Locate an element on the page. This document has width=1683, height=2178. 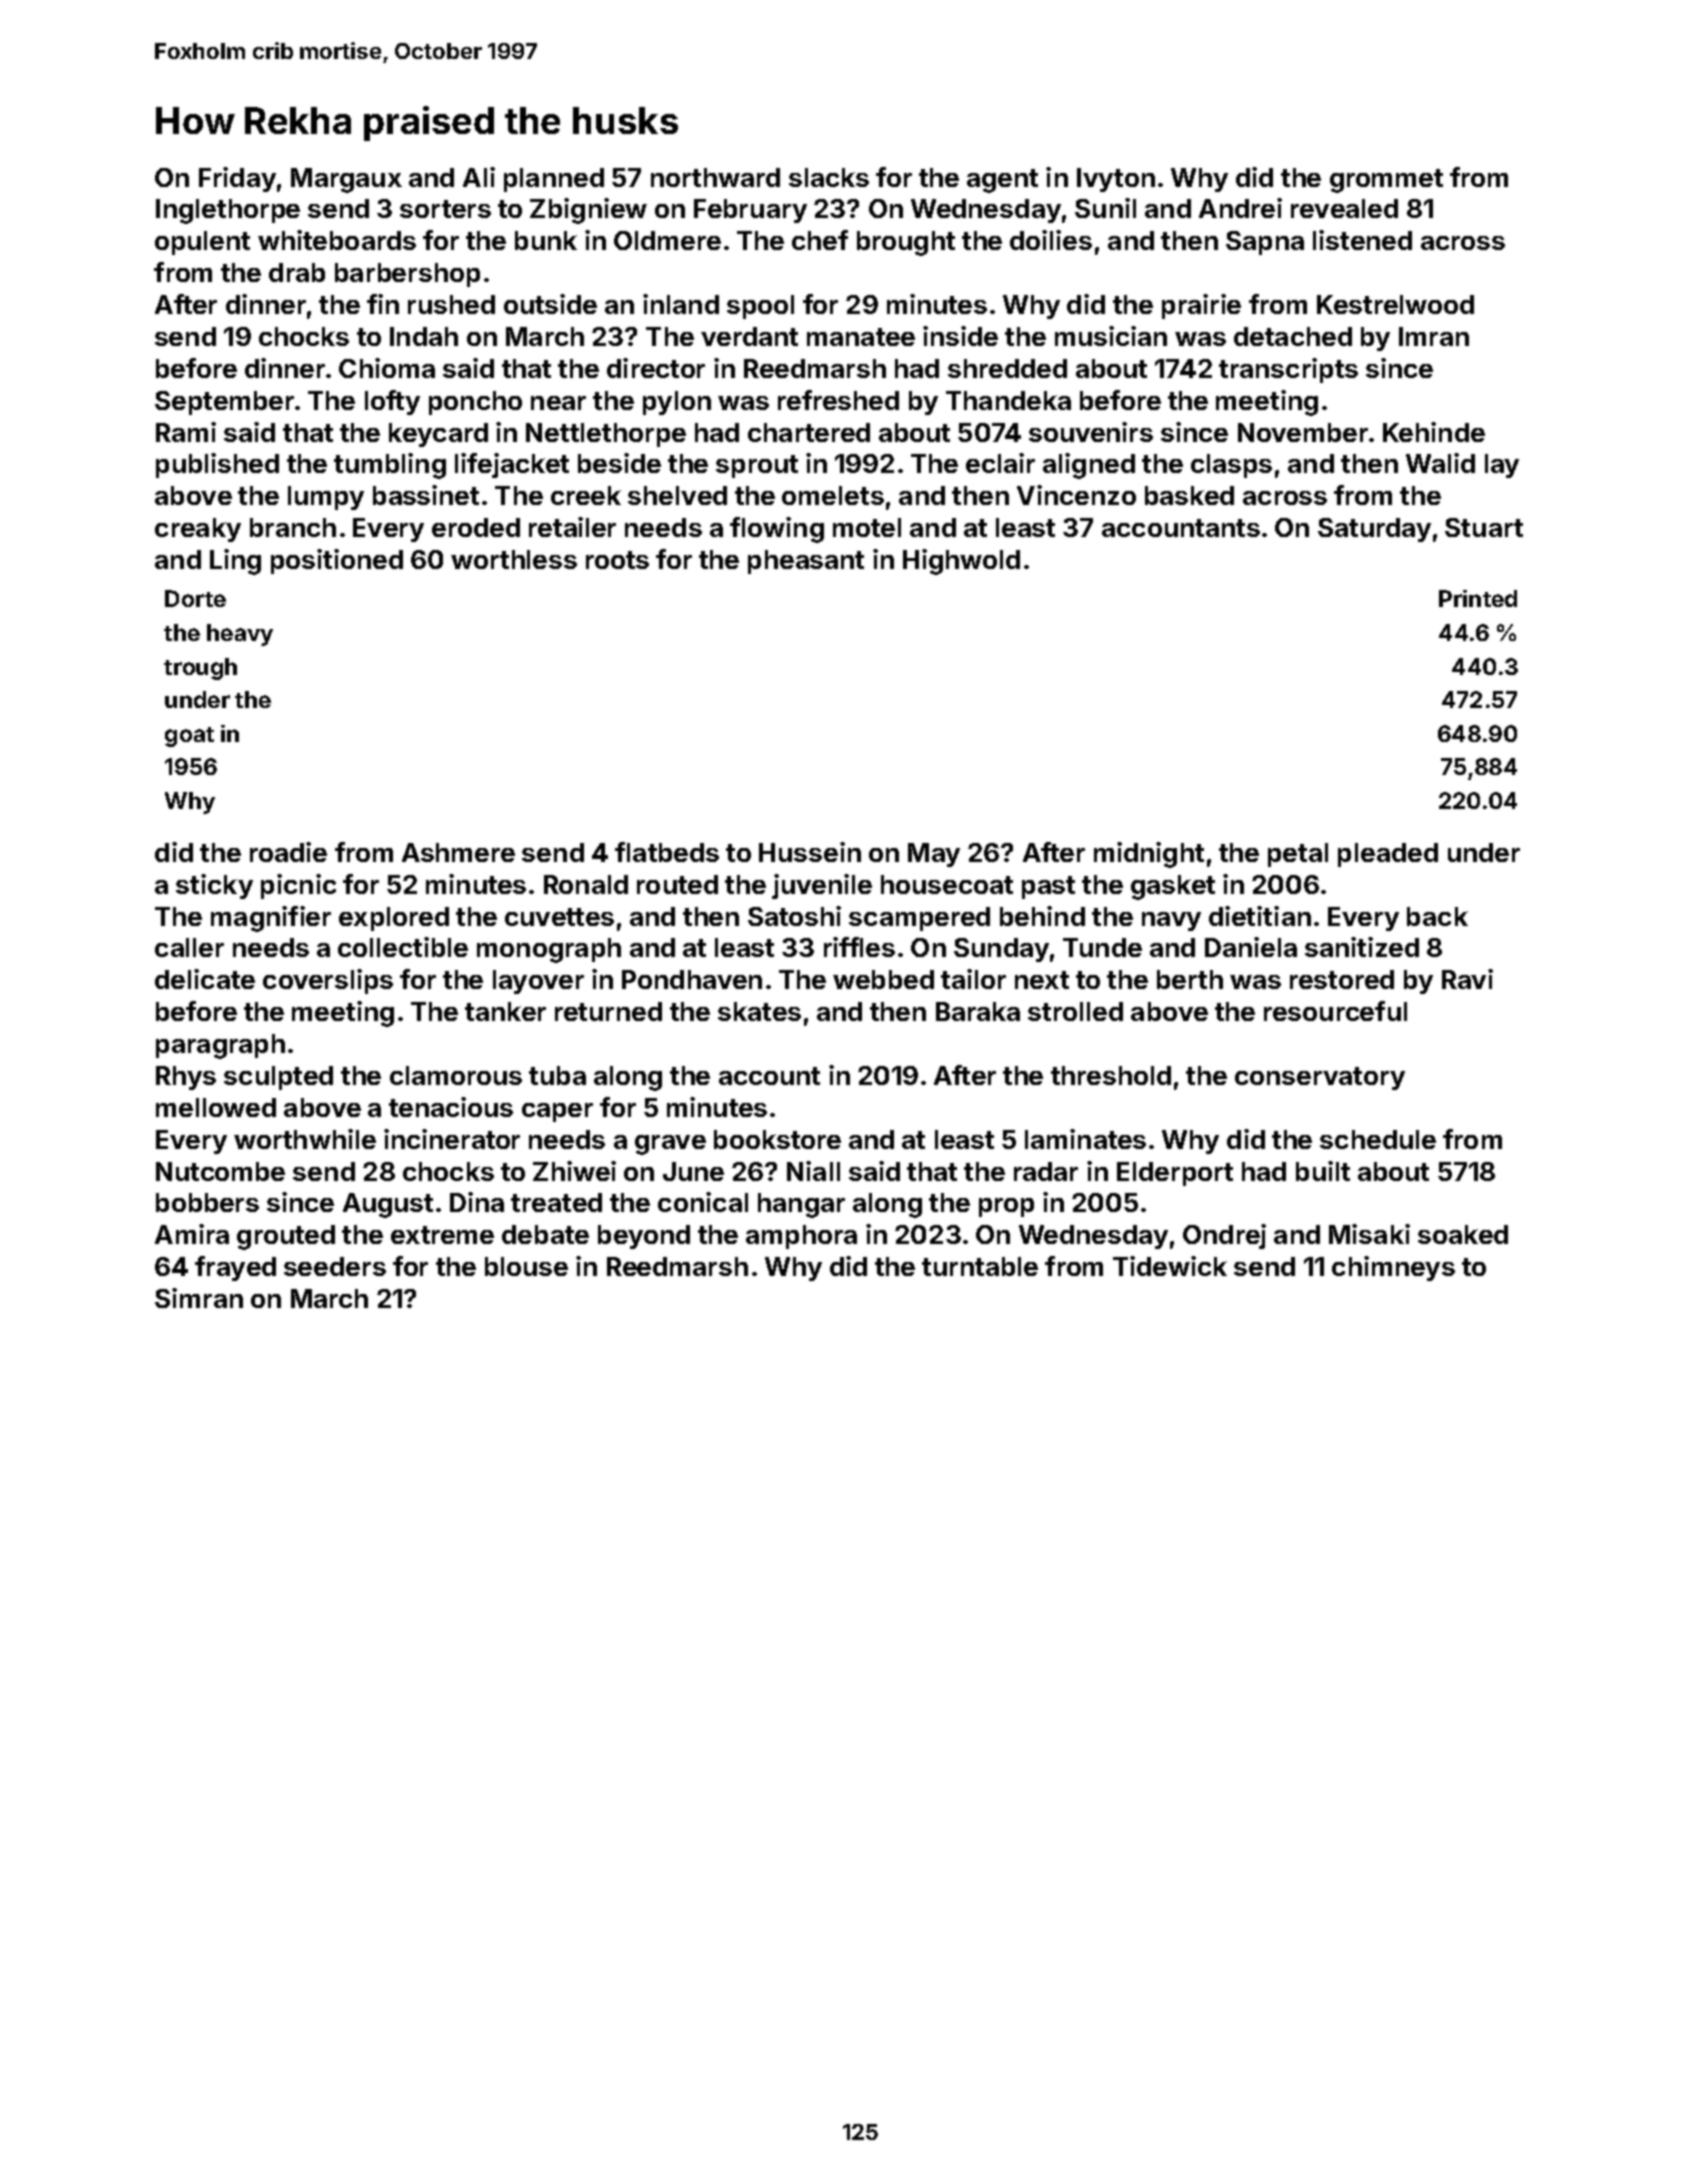
Pondhaven is located at coordinates (692, 979).
